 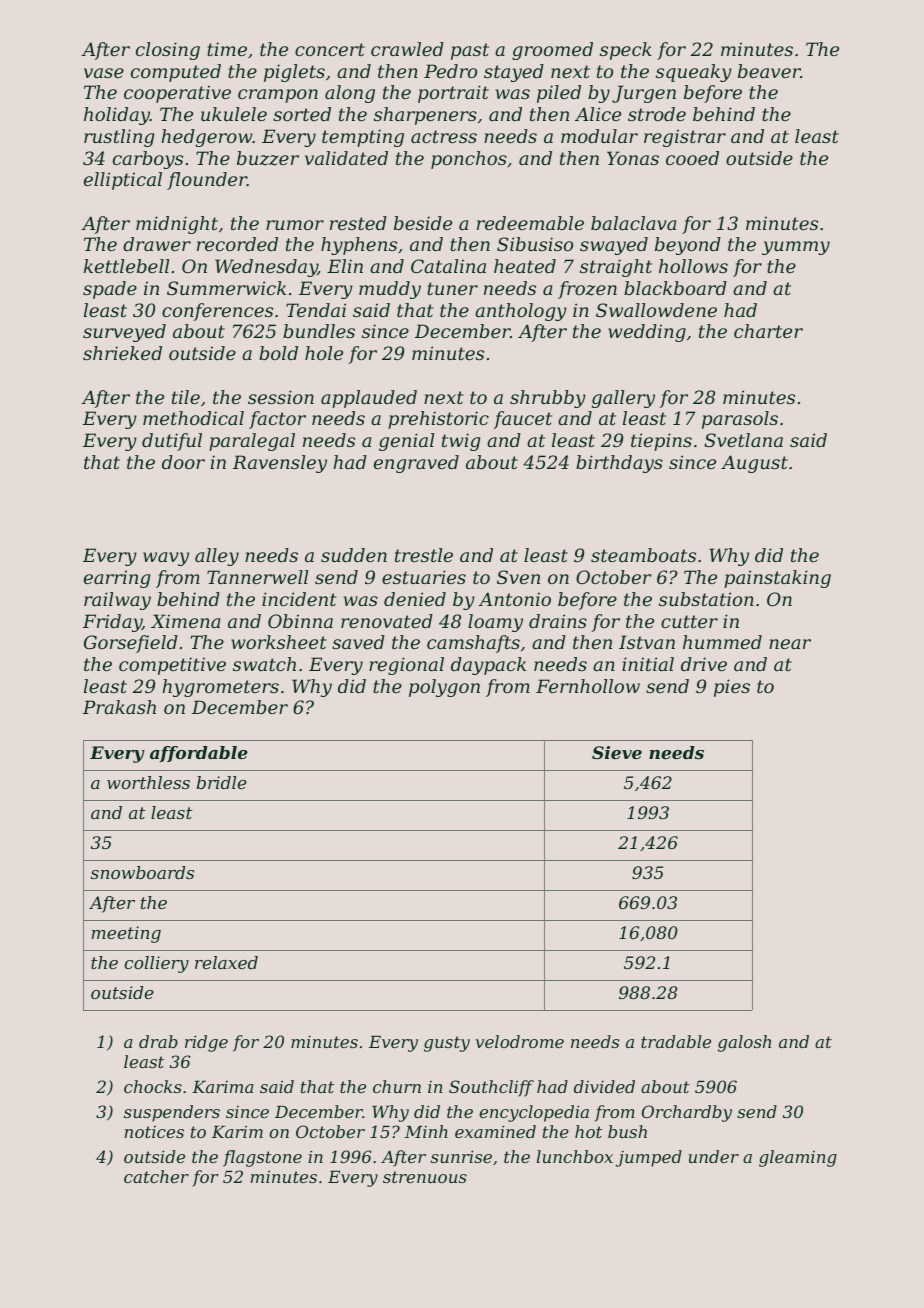 What do you see at coordinates (183, 462) in the screenshot?
I see `door` at bounding box center [183, 462].
